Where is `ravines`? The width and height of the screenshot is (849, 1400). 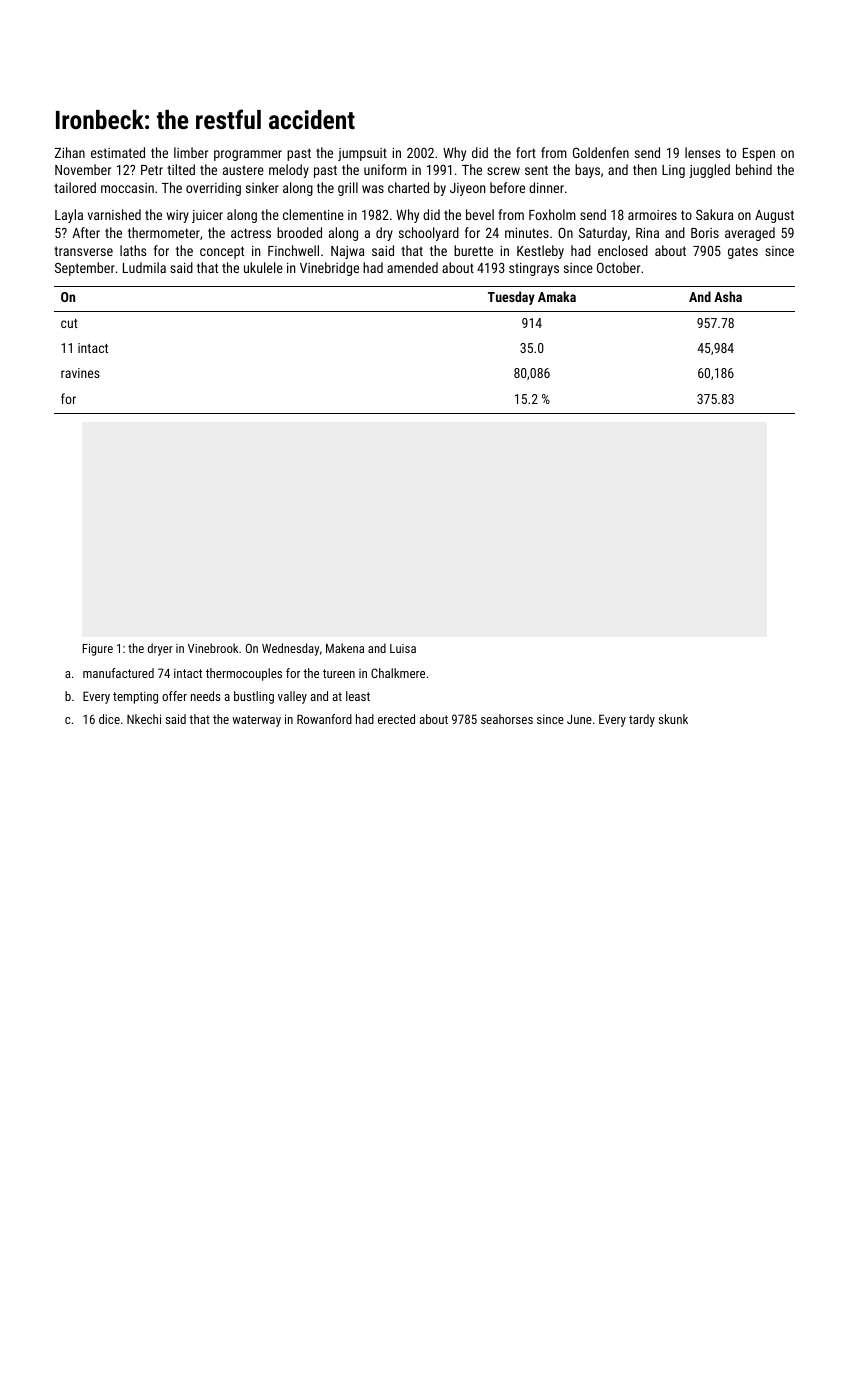 ravines is located at coordinates (80, 373).
